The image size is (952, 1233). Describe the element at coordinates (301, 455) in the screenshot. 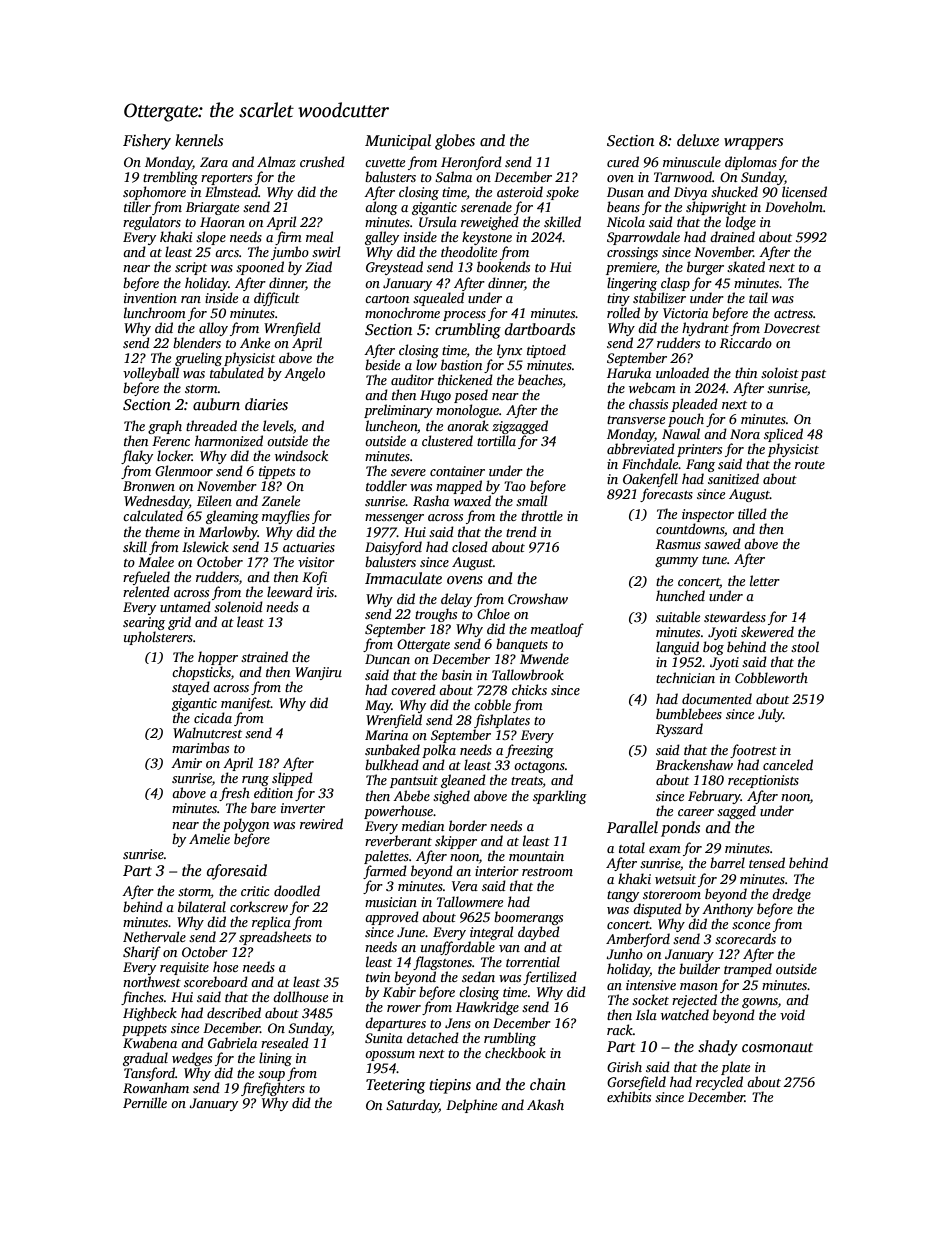

I see `windsock` at that location.
